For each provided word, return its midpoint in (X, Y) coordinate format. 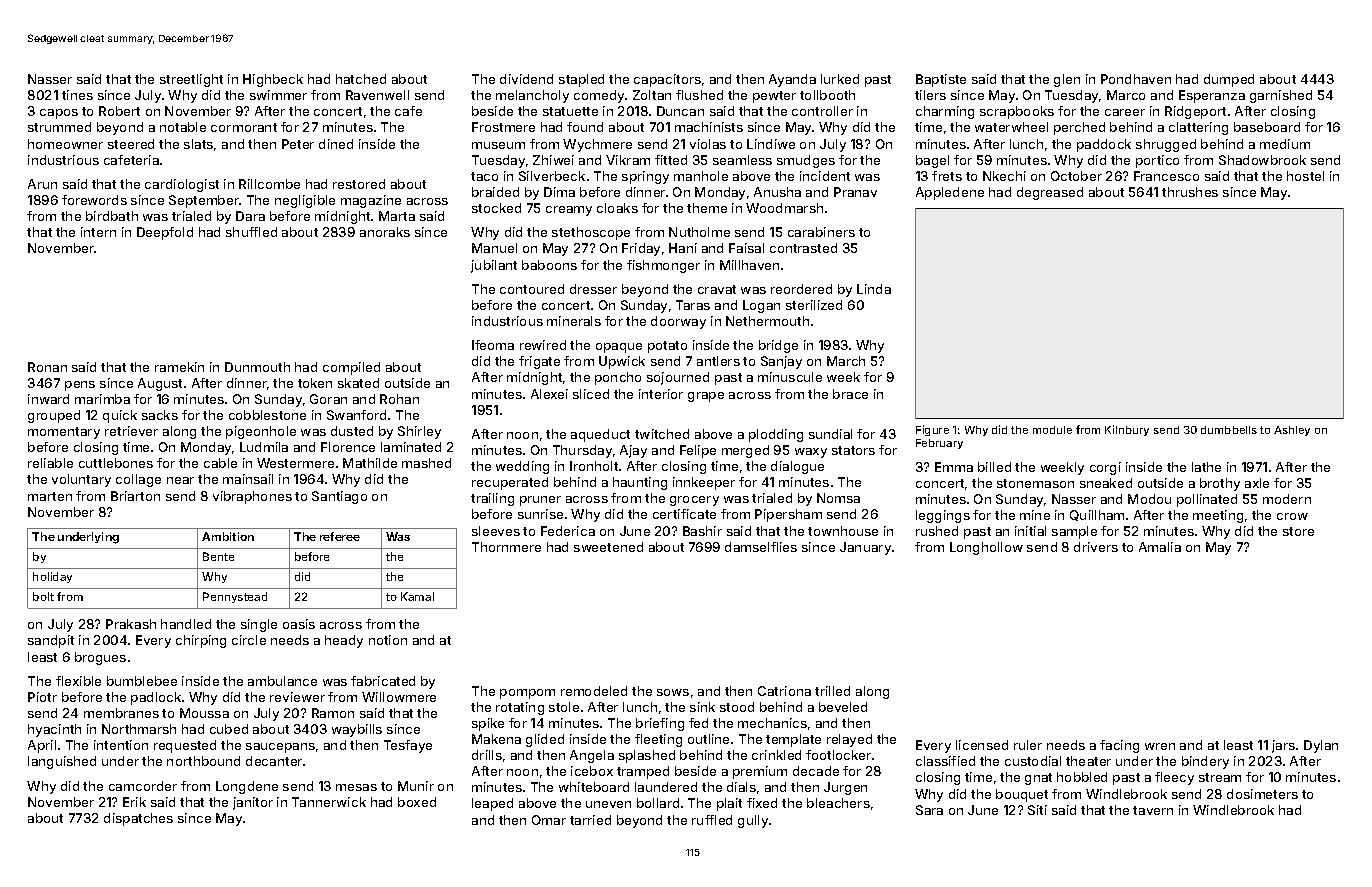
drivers (1096, 547)
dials (741, 787)
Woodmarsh (784, 208)
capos (59, 114)
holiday (52, 577)
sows (673, 692)
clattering (1198, 128)
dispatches (138, 819)
